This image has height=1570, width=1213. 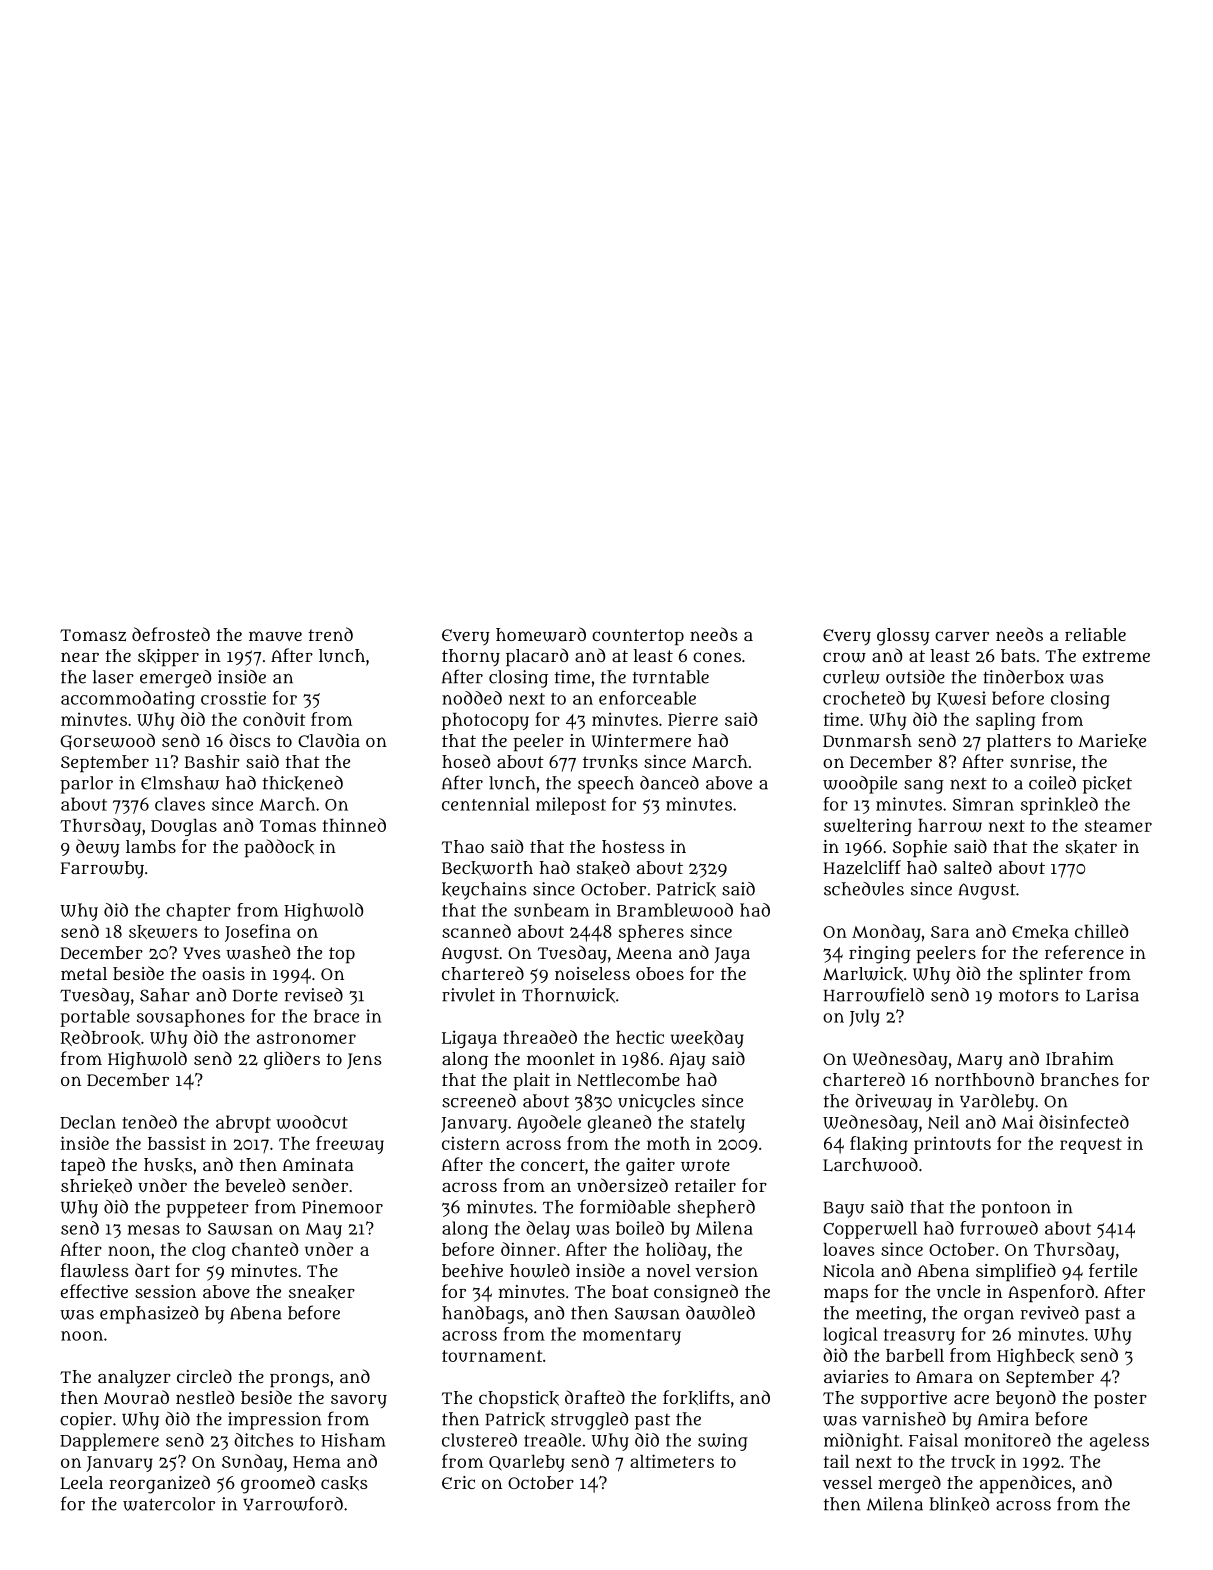 I want to click on defrosted, so click(x=171, y=634).
